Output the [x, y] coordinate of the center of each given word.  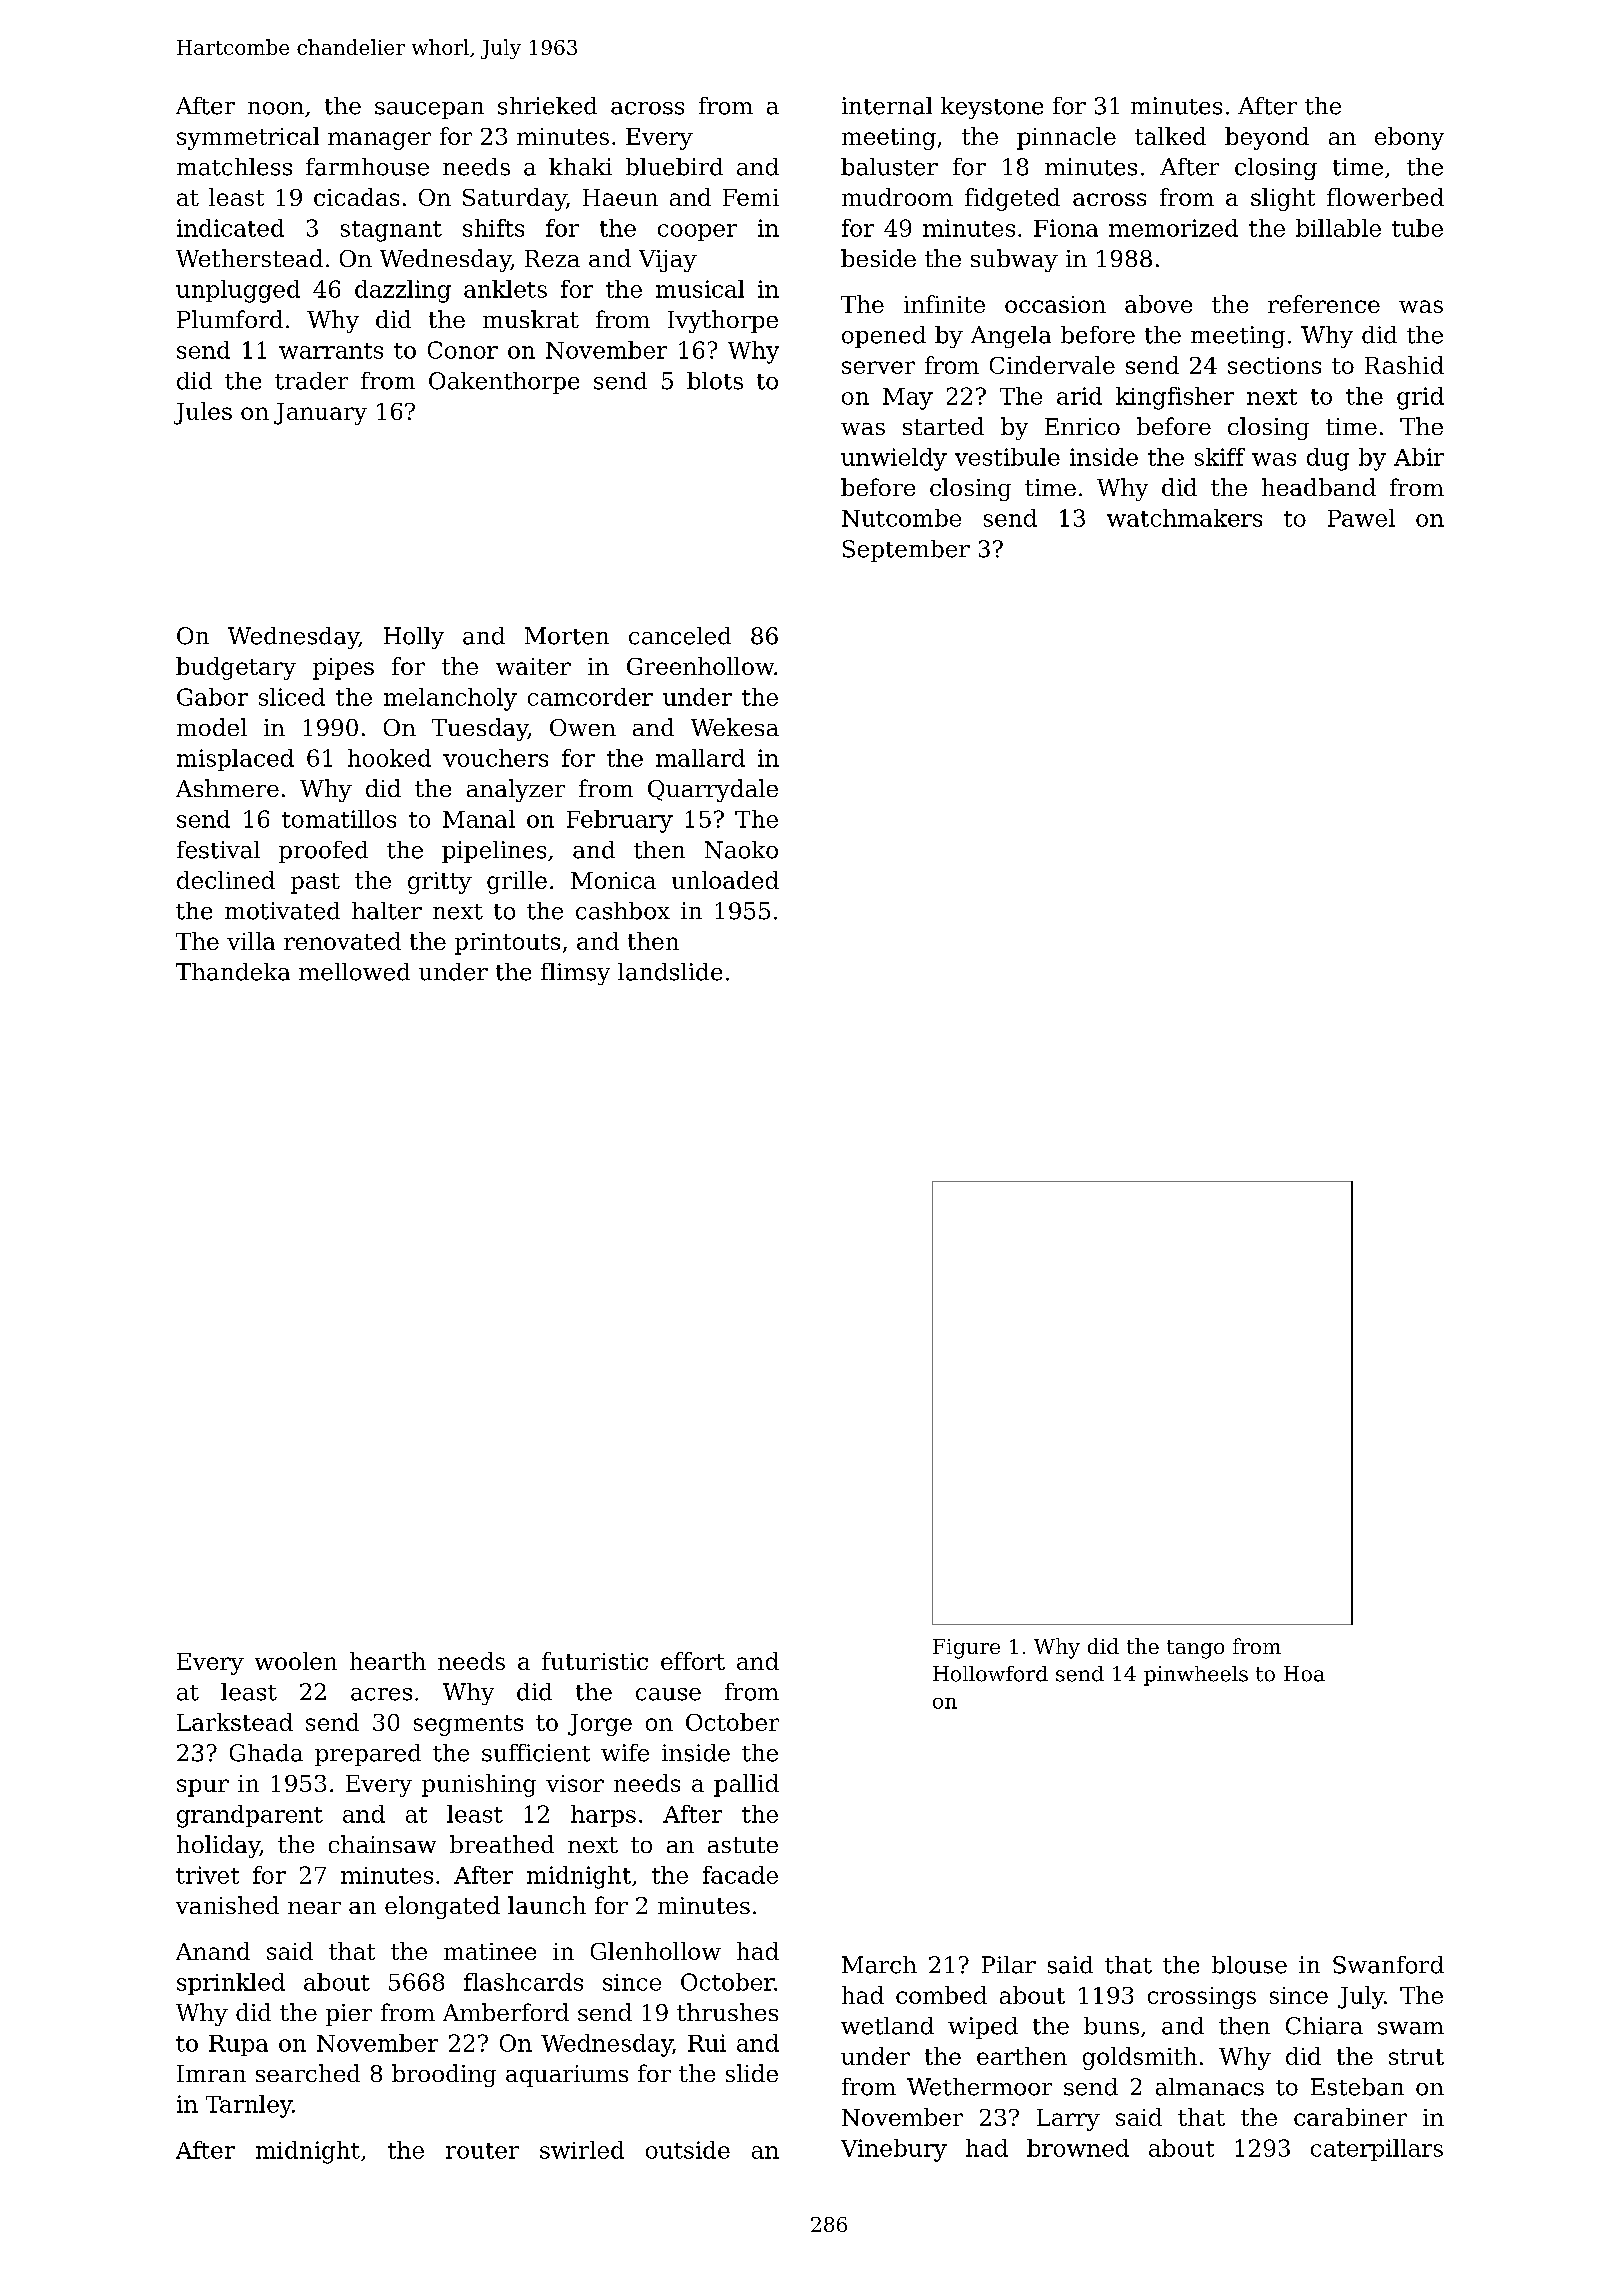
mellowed [354, 972]
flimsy [575, 974]
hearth [388, 1661]
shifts [493, 228]
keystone [992, 108]
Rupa [238, 2045]
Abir [1419, 457]
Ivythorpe [723, 321]
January [320, 414]
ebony [1409, 138]
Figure [966, 1649]
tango [1195, 1649]
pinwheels [1196, 1676]
